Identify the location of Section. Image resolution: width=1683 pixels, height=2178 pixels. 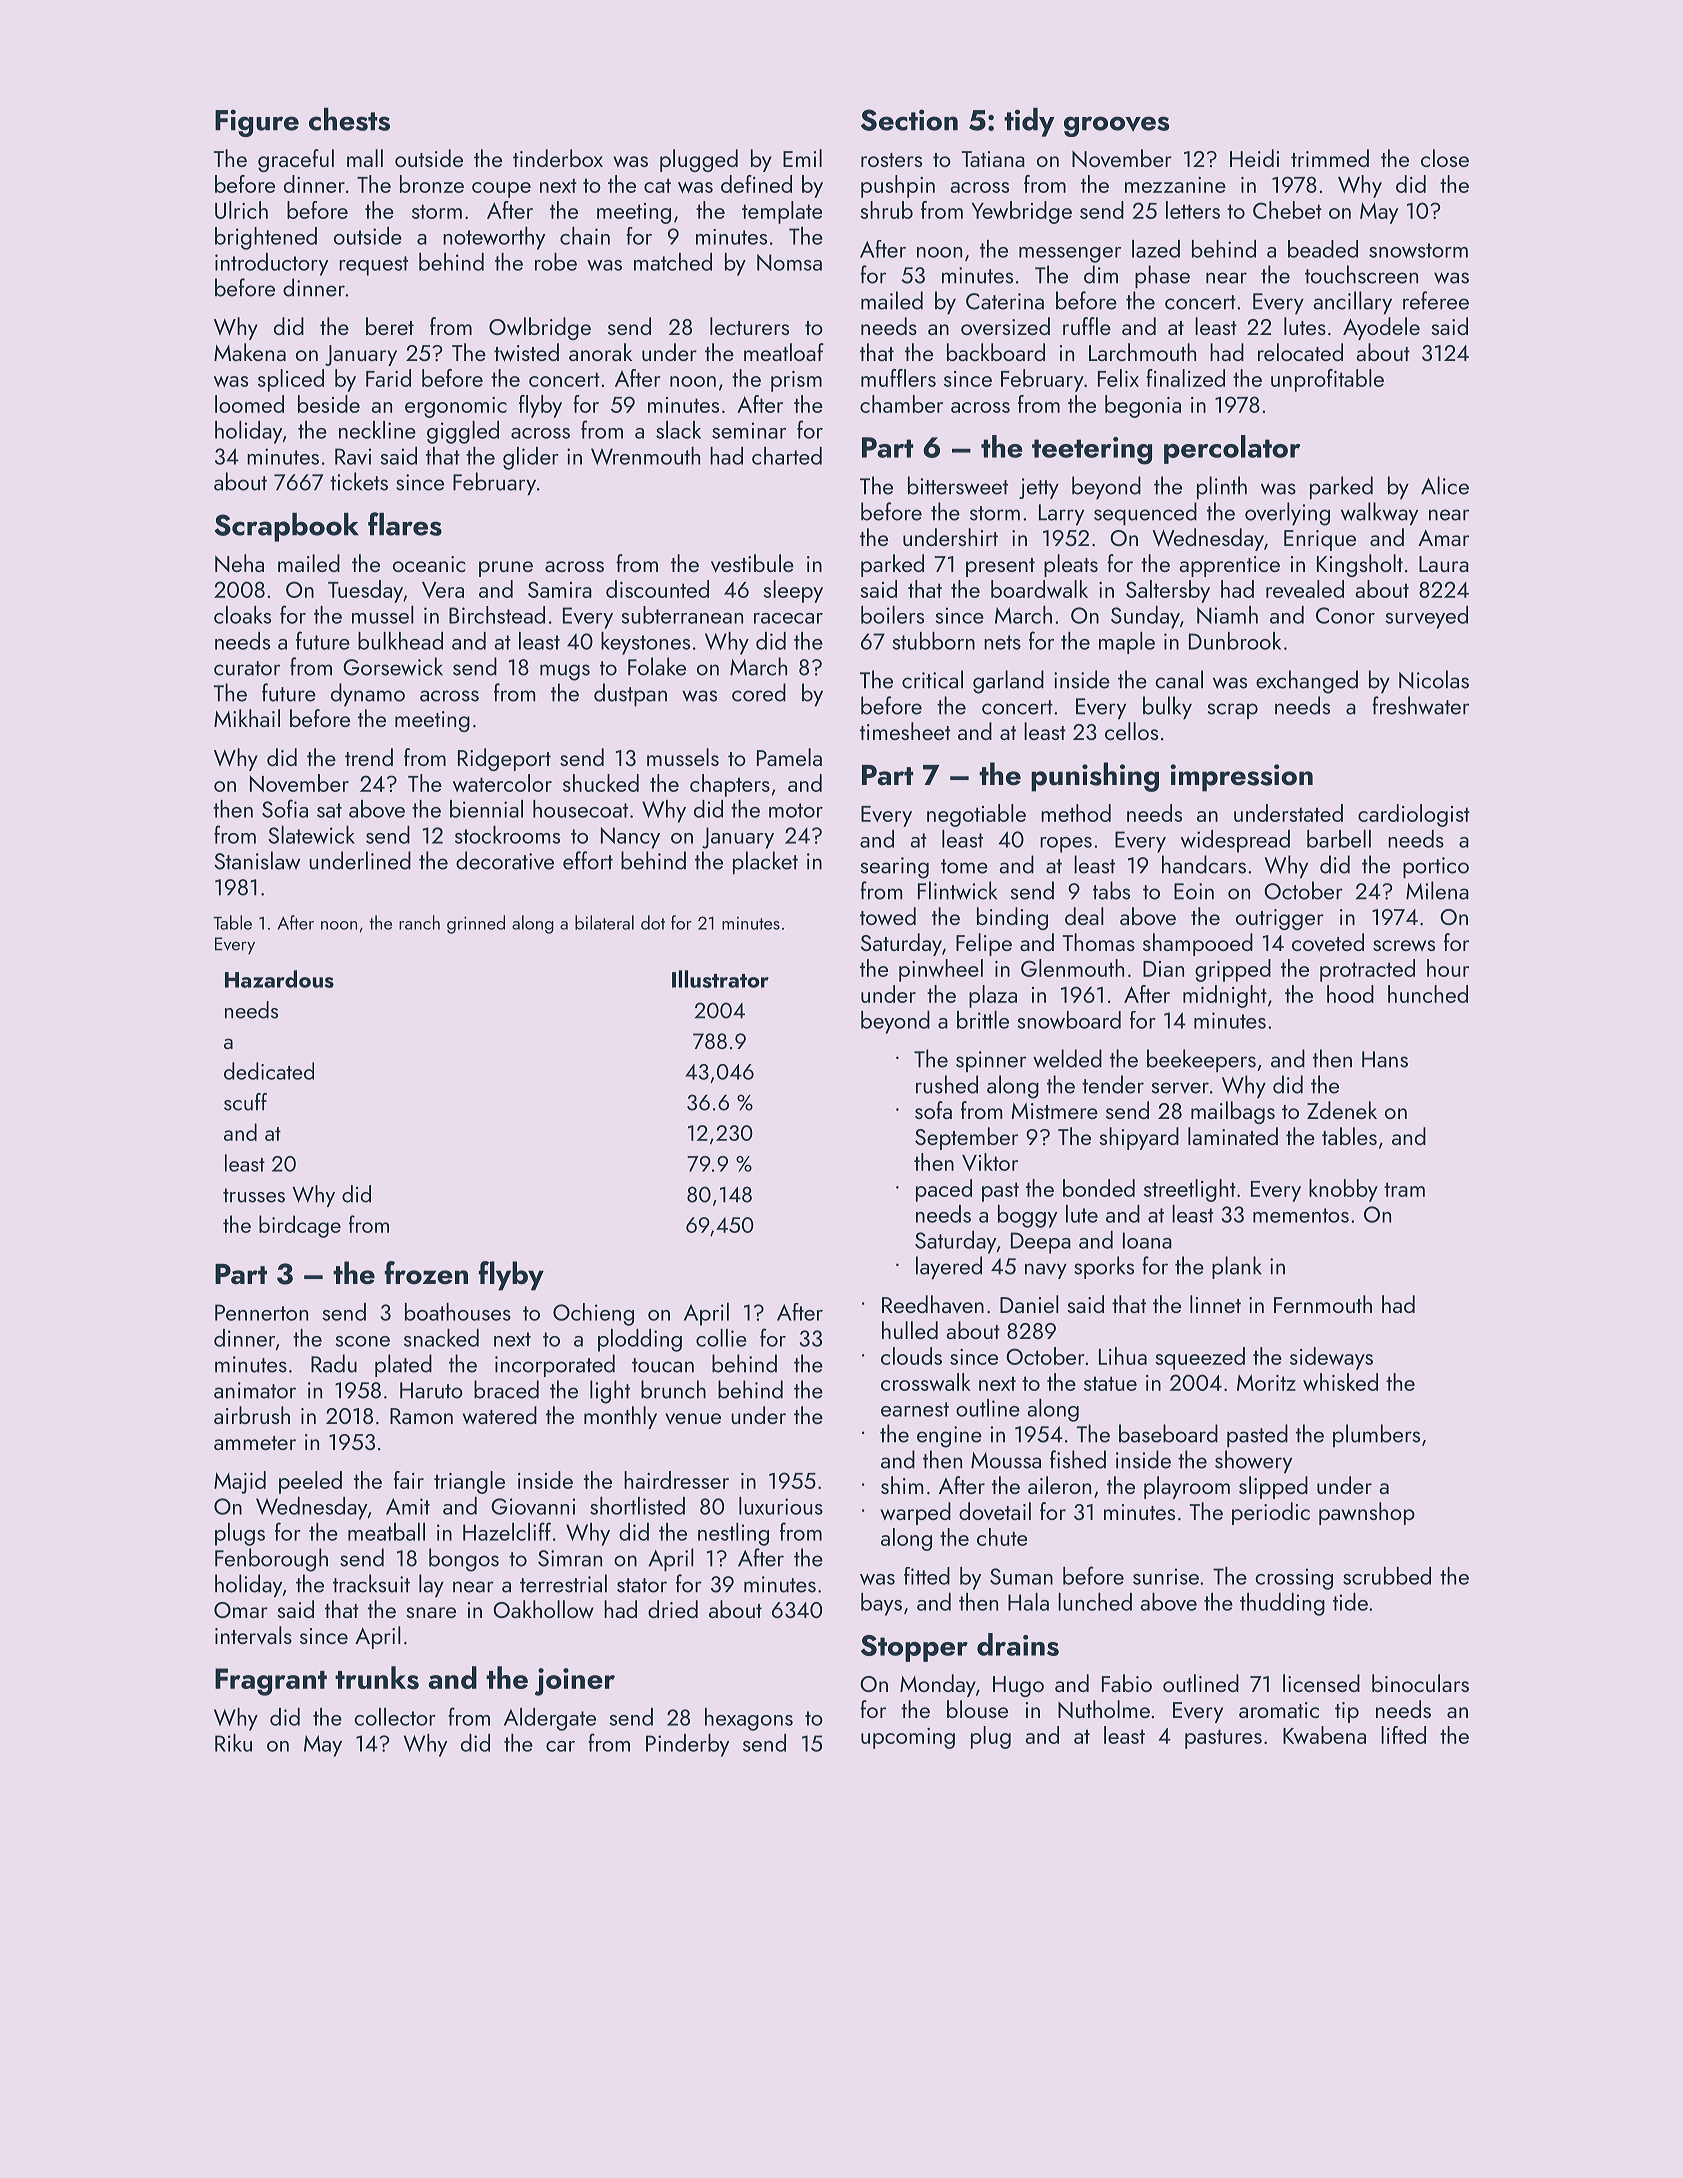
(909, 120).
